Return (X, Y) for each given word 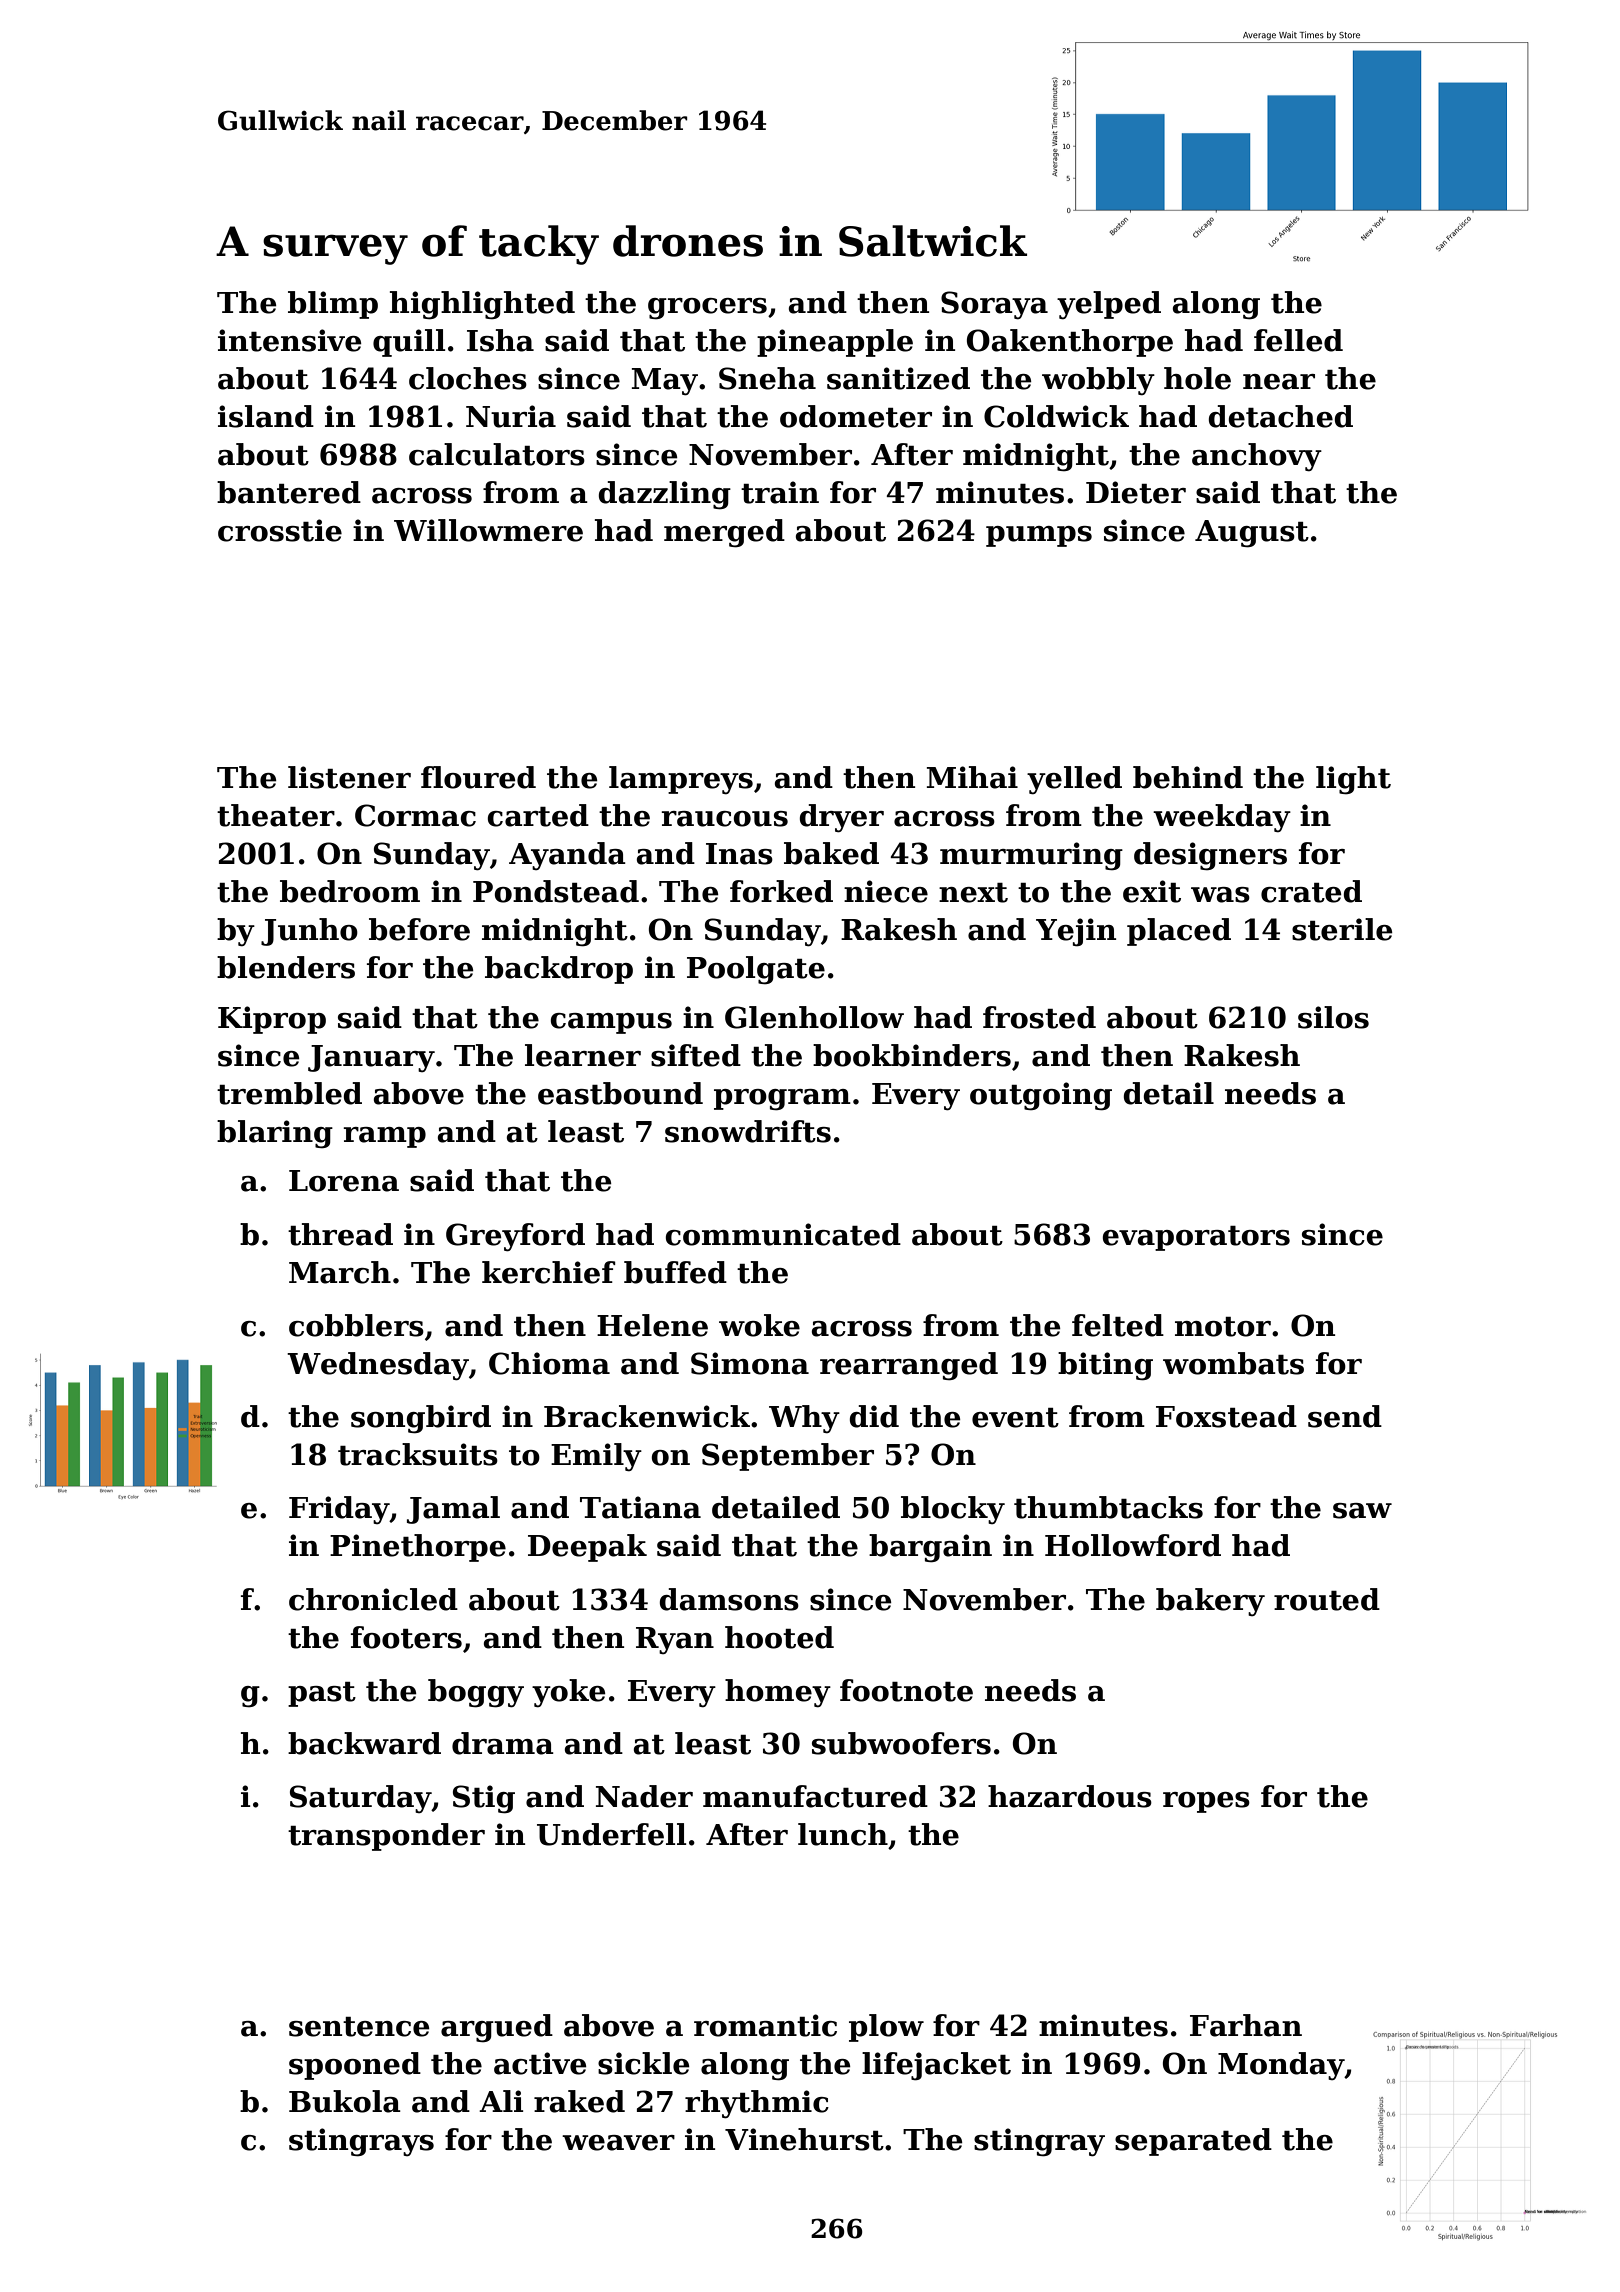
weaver (618, 2143)
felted (1118, 1325)
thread (340, 1234)
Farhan (1246, 2025)
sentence (359, 2027)
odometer (856, 416)
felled (1298, 340)
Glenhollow (814, 1017)
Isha (500, 340)
